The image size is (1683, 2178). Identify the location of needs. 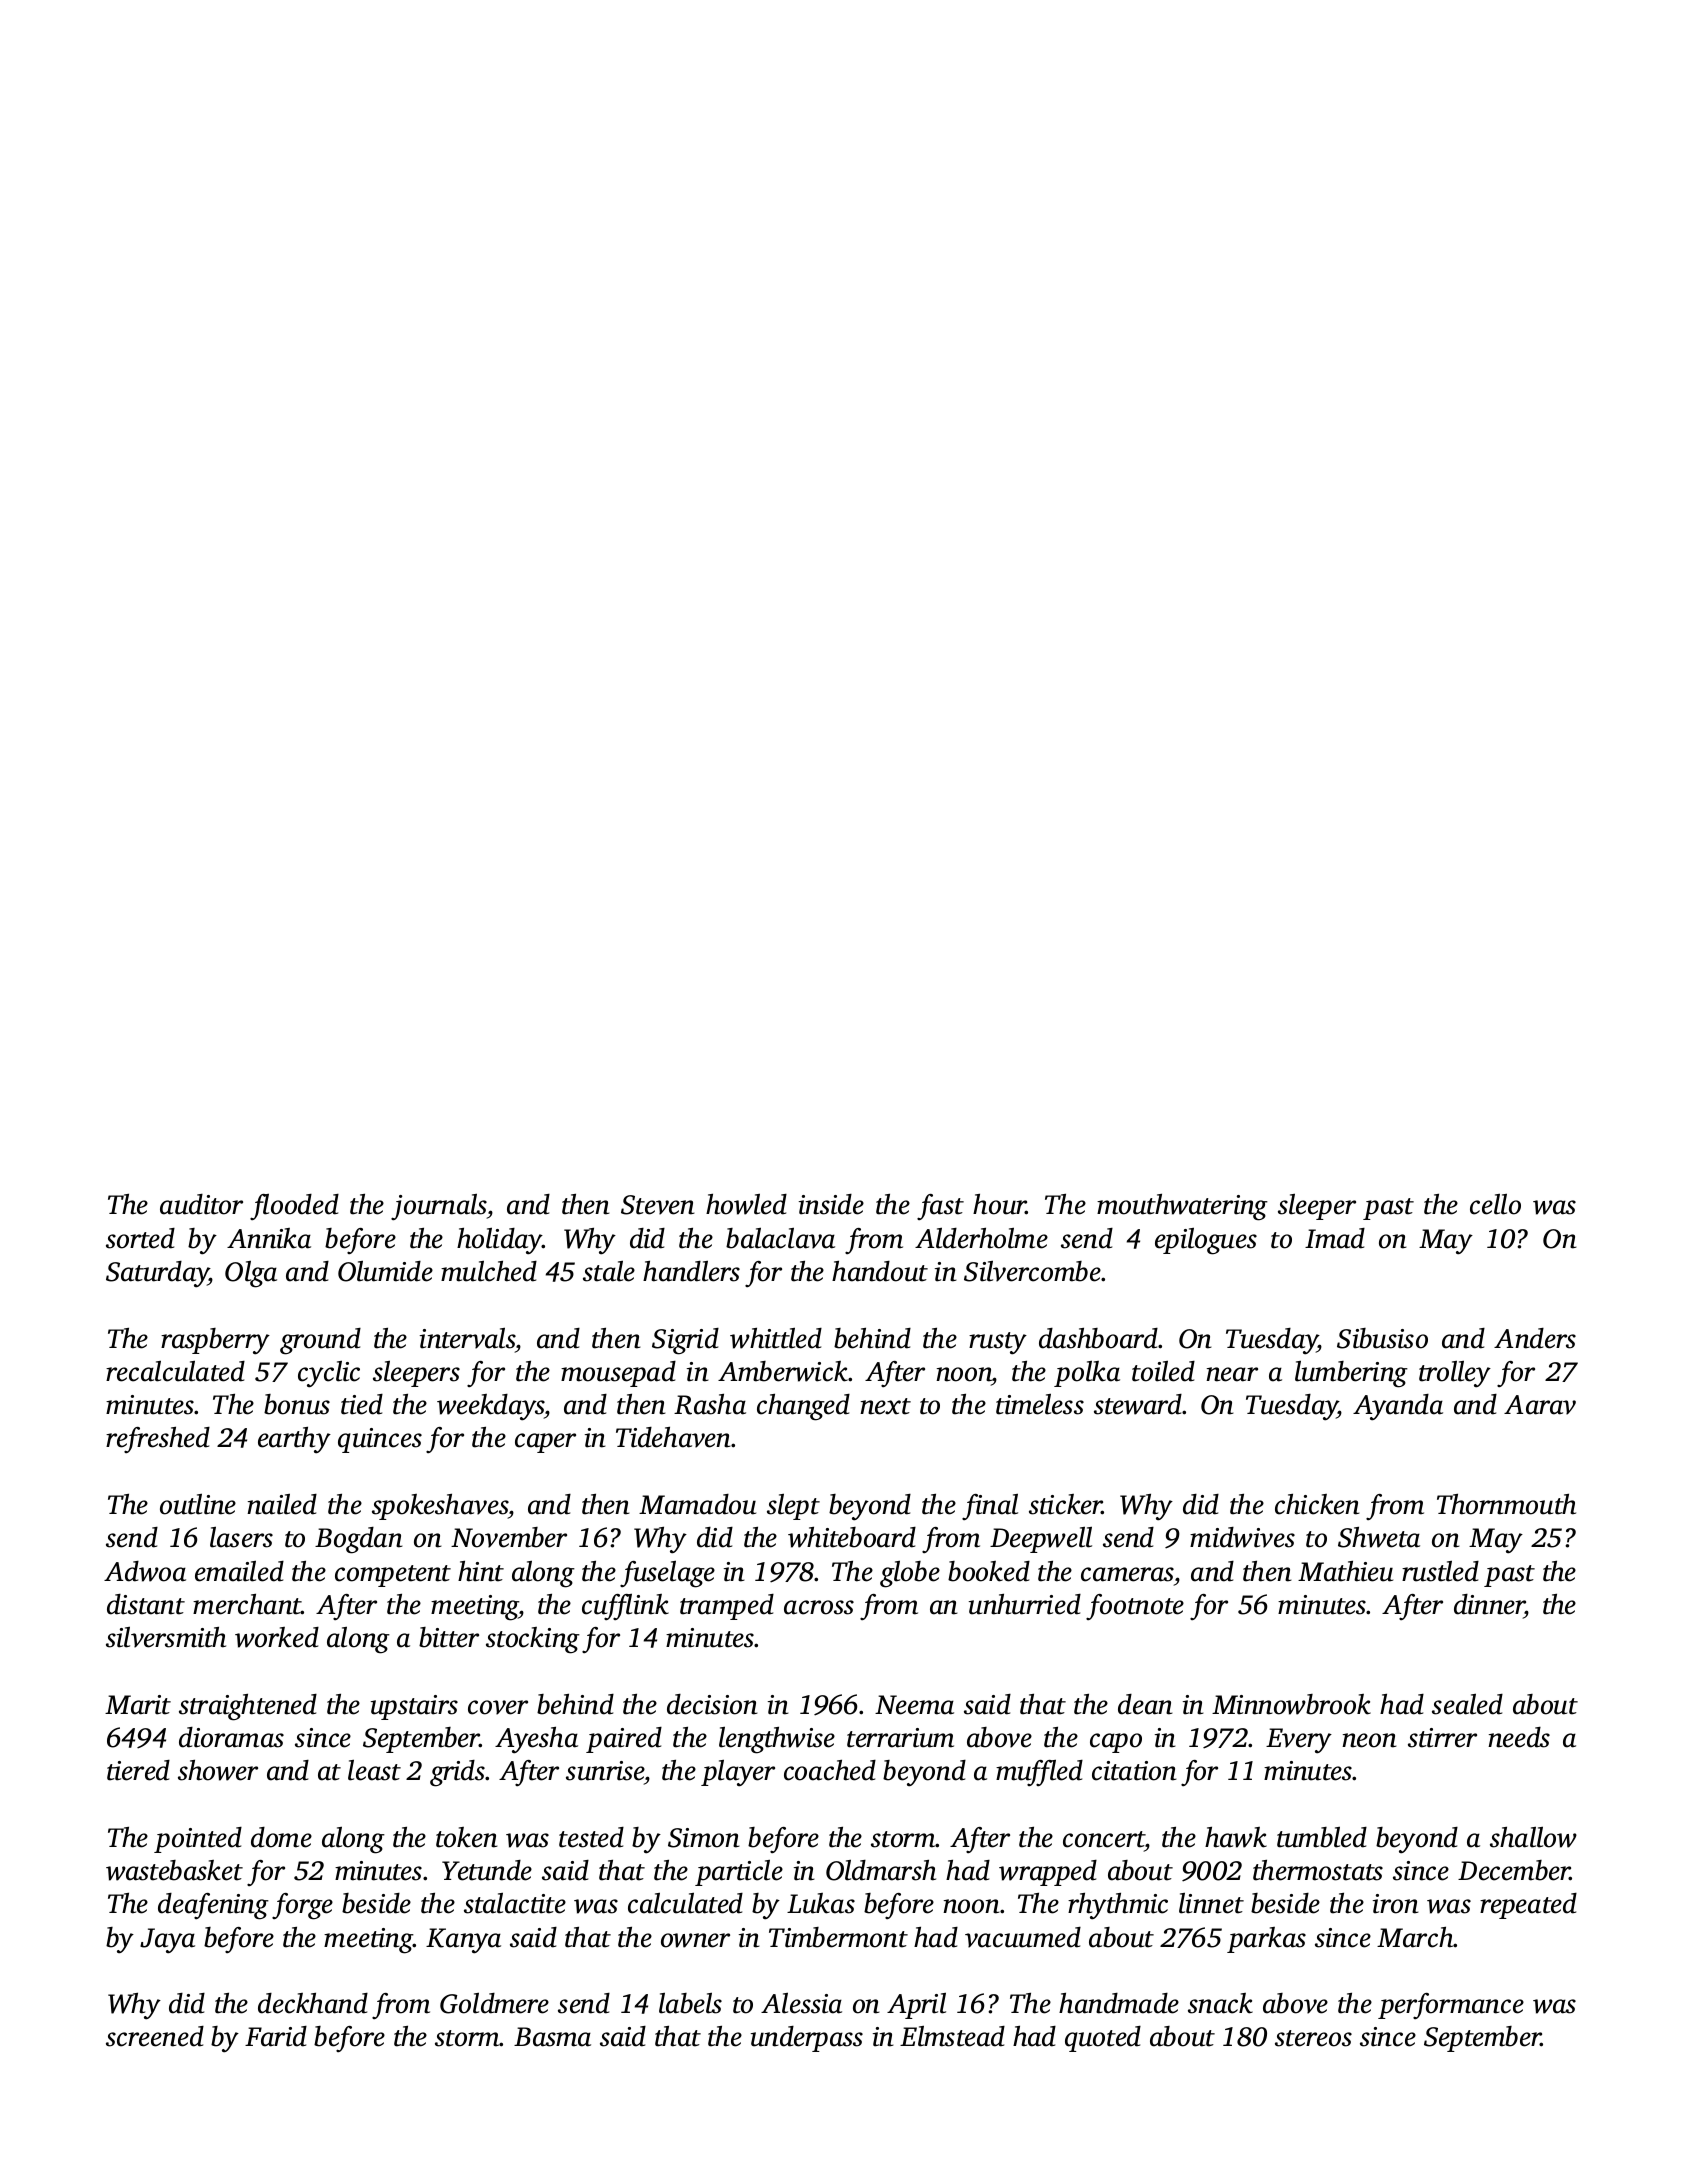
(1519, 1737).
